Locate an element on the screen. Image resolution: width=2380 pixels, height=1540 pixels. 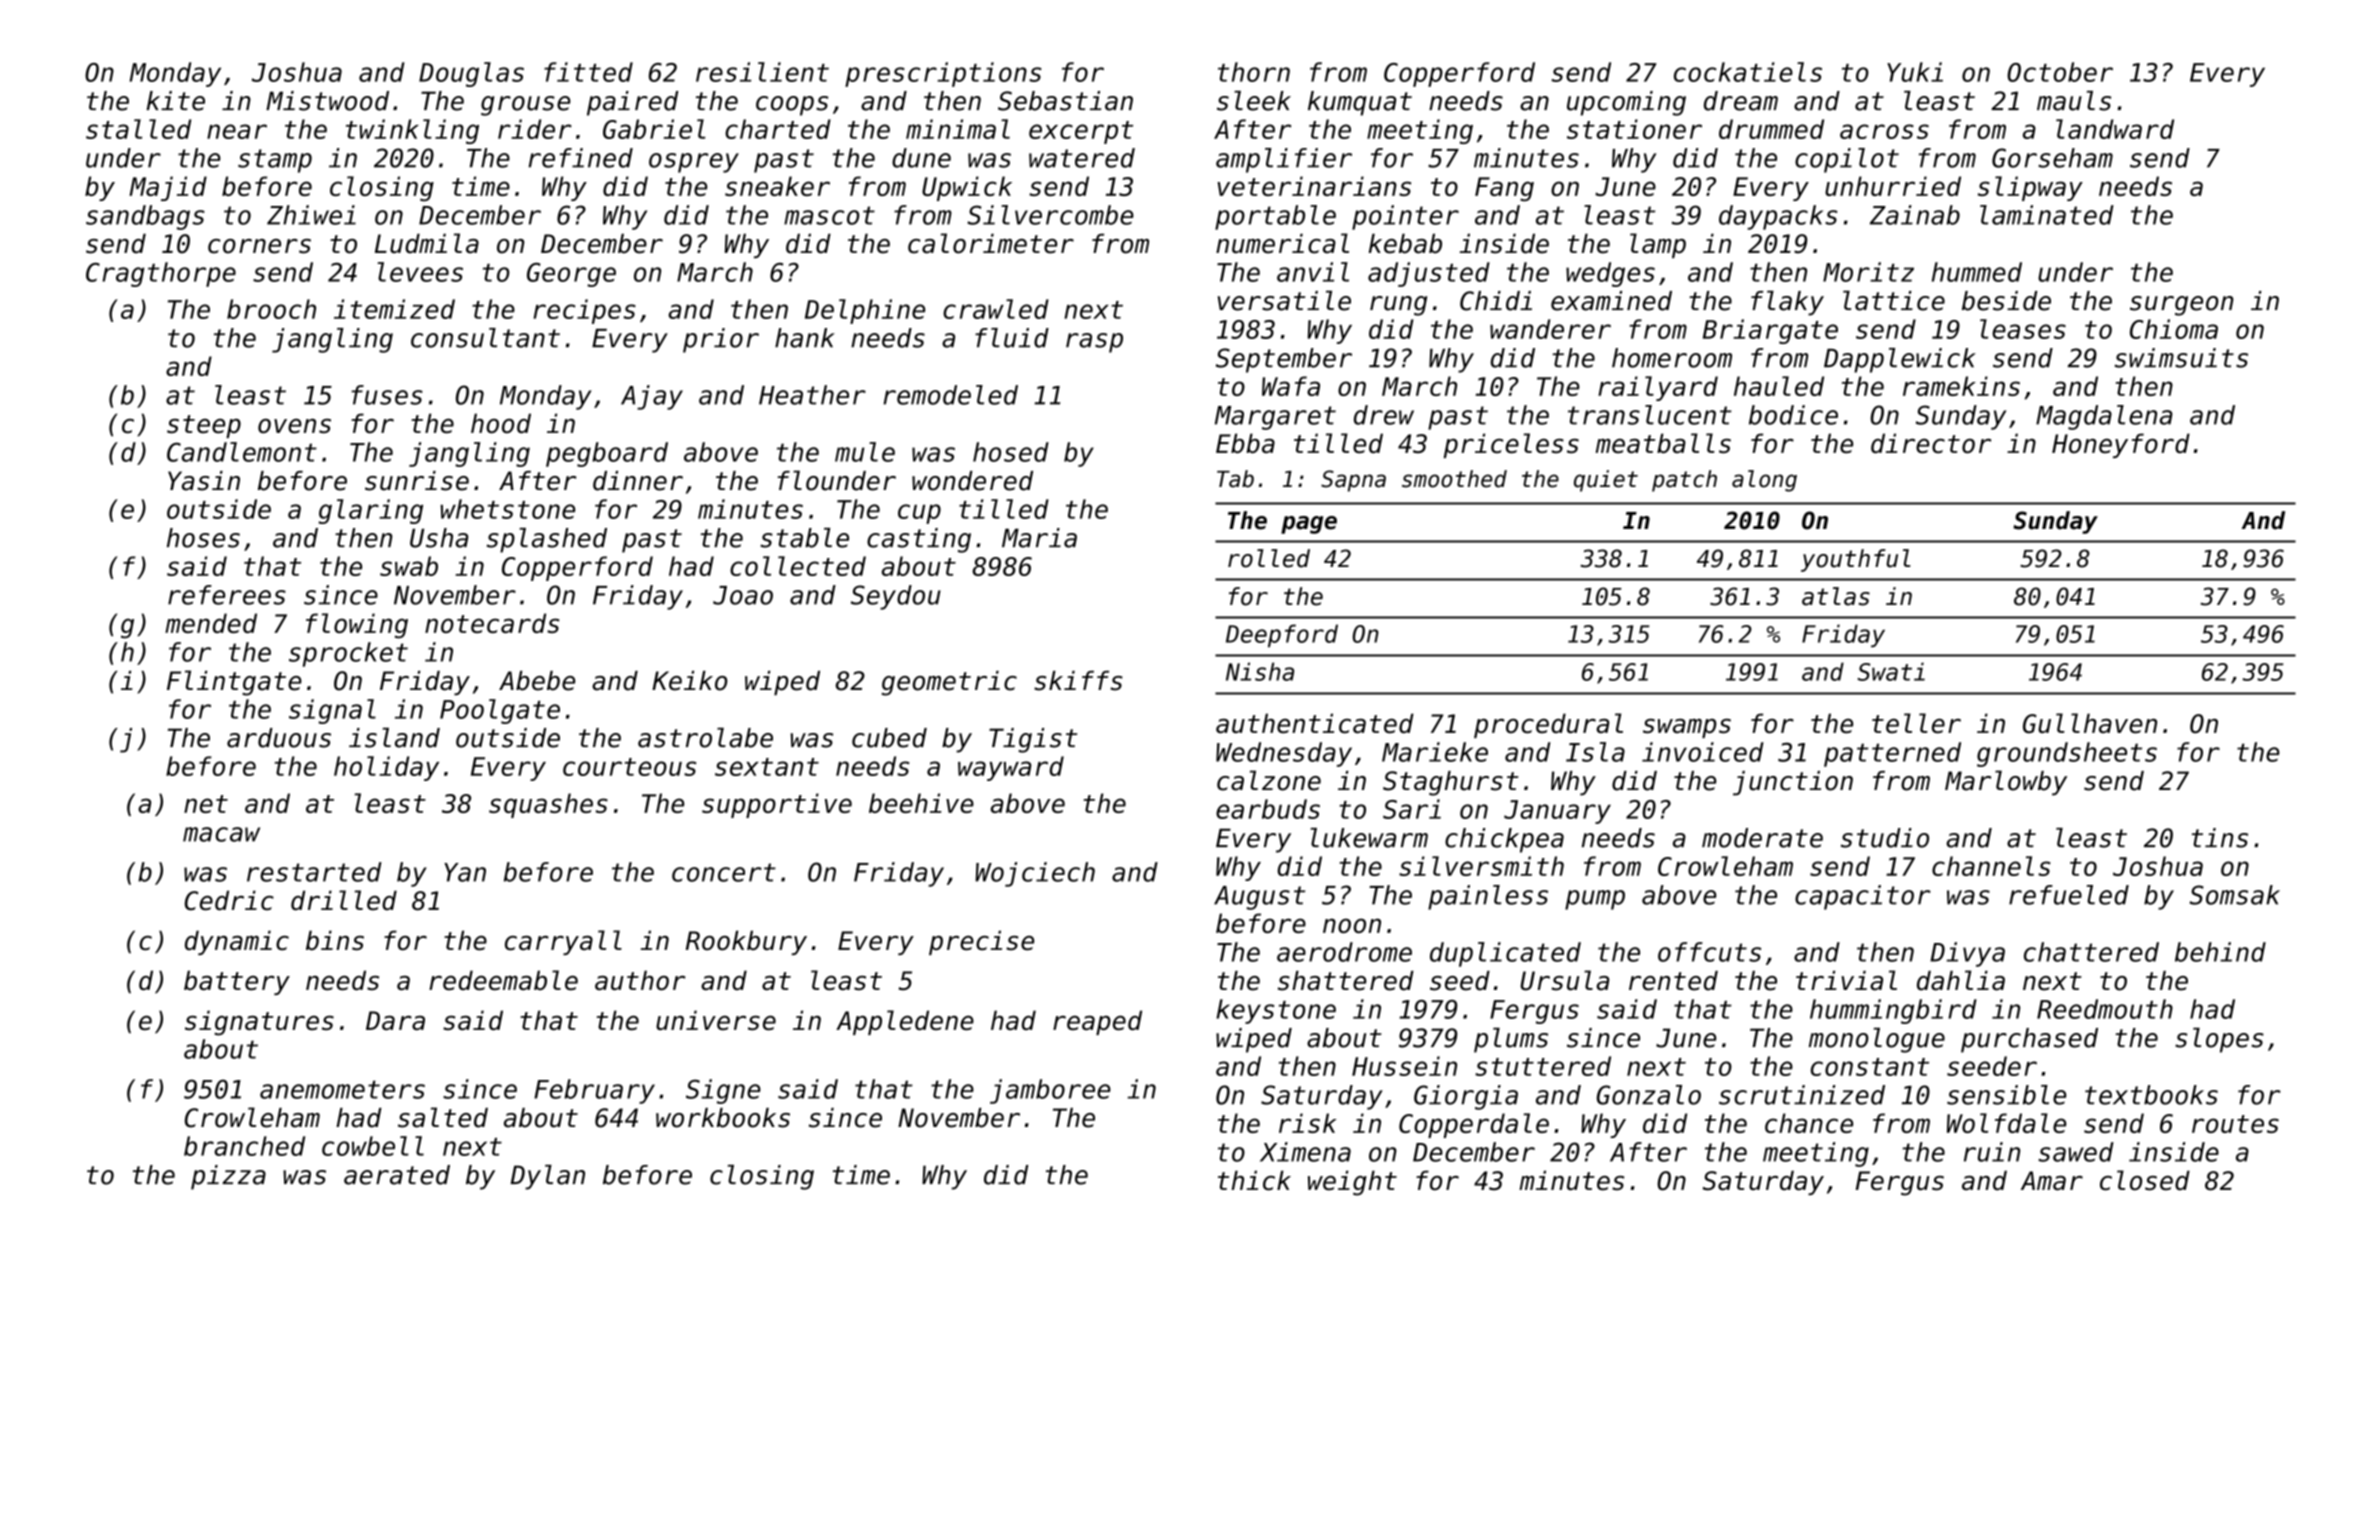
Cedric is located at coordinates (229, 900).
